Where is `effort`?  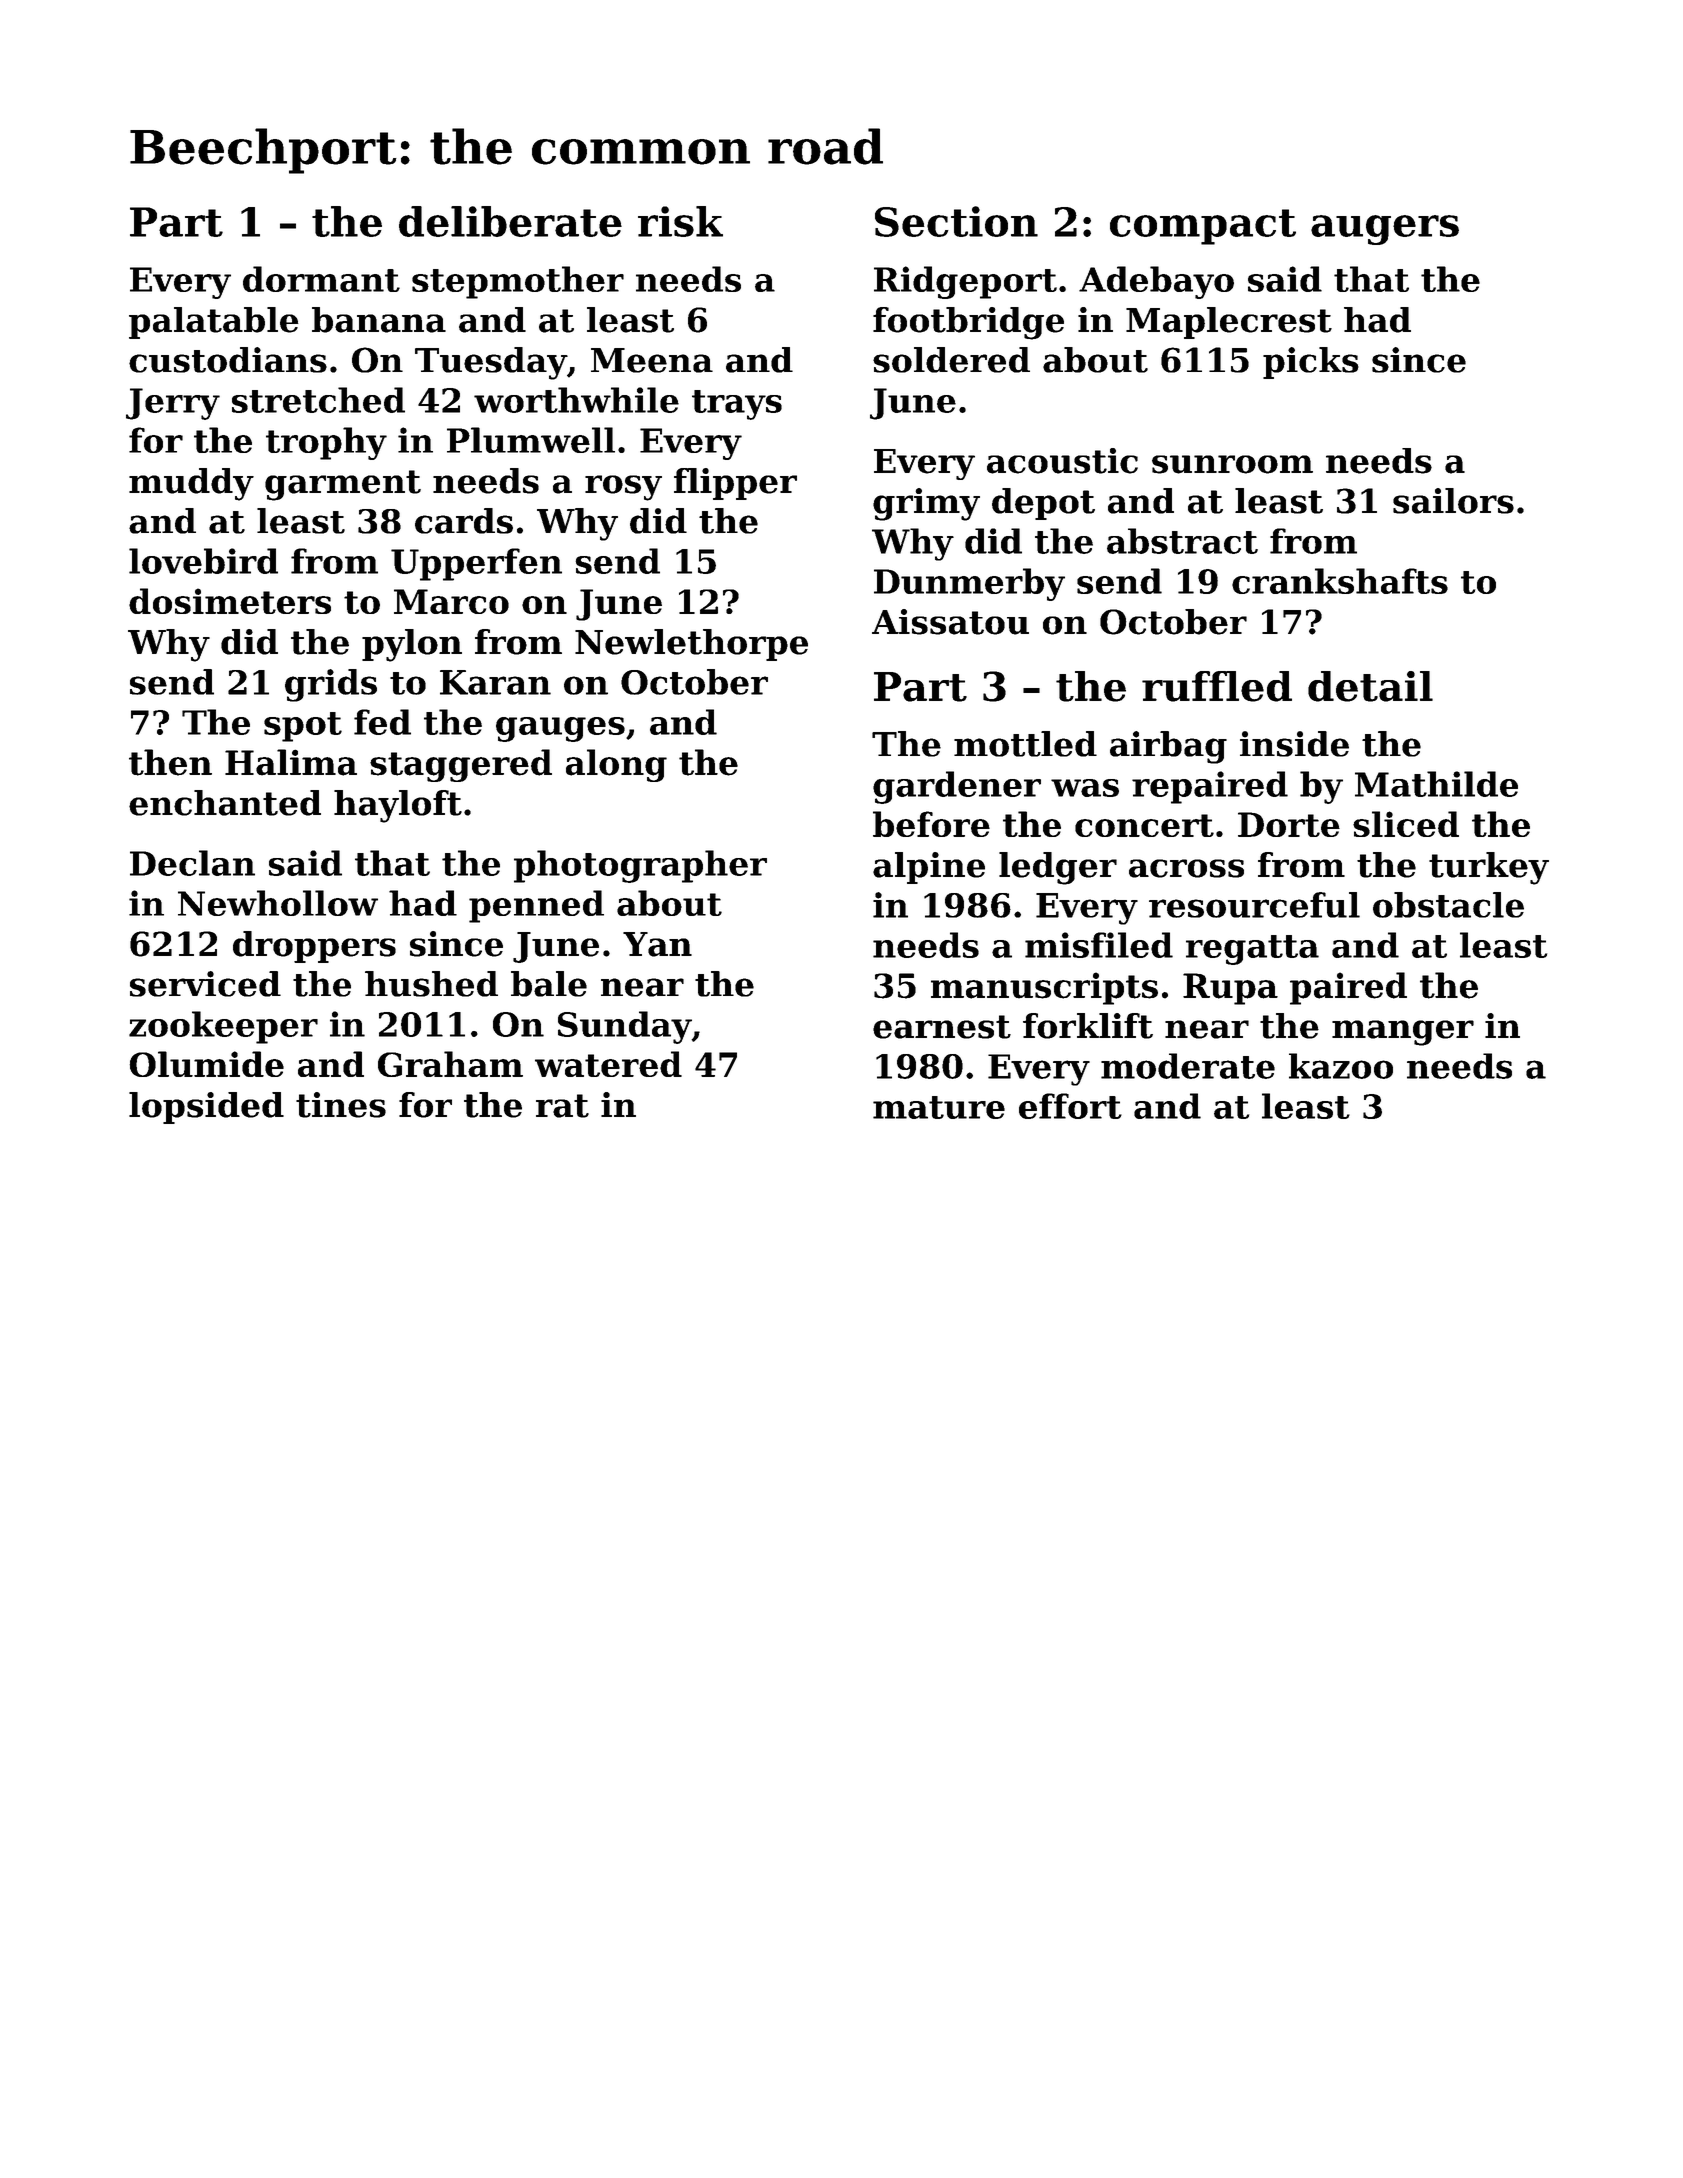 effort is located at coordinates (1070, 1106).
